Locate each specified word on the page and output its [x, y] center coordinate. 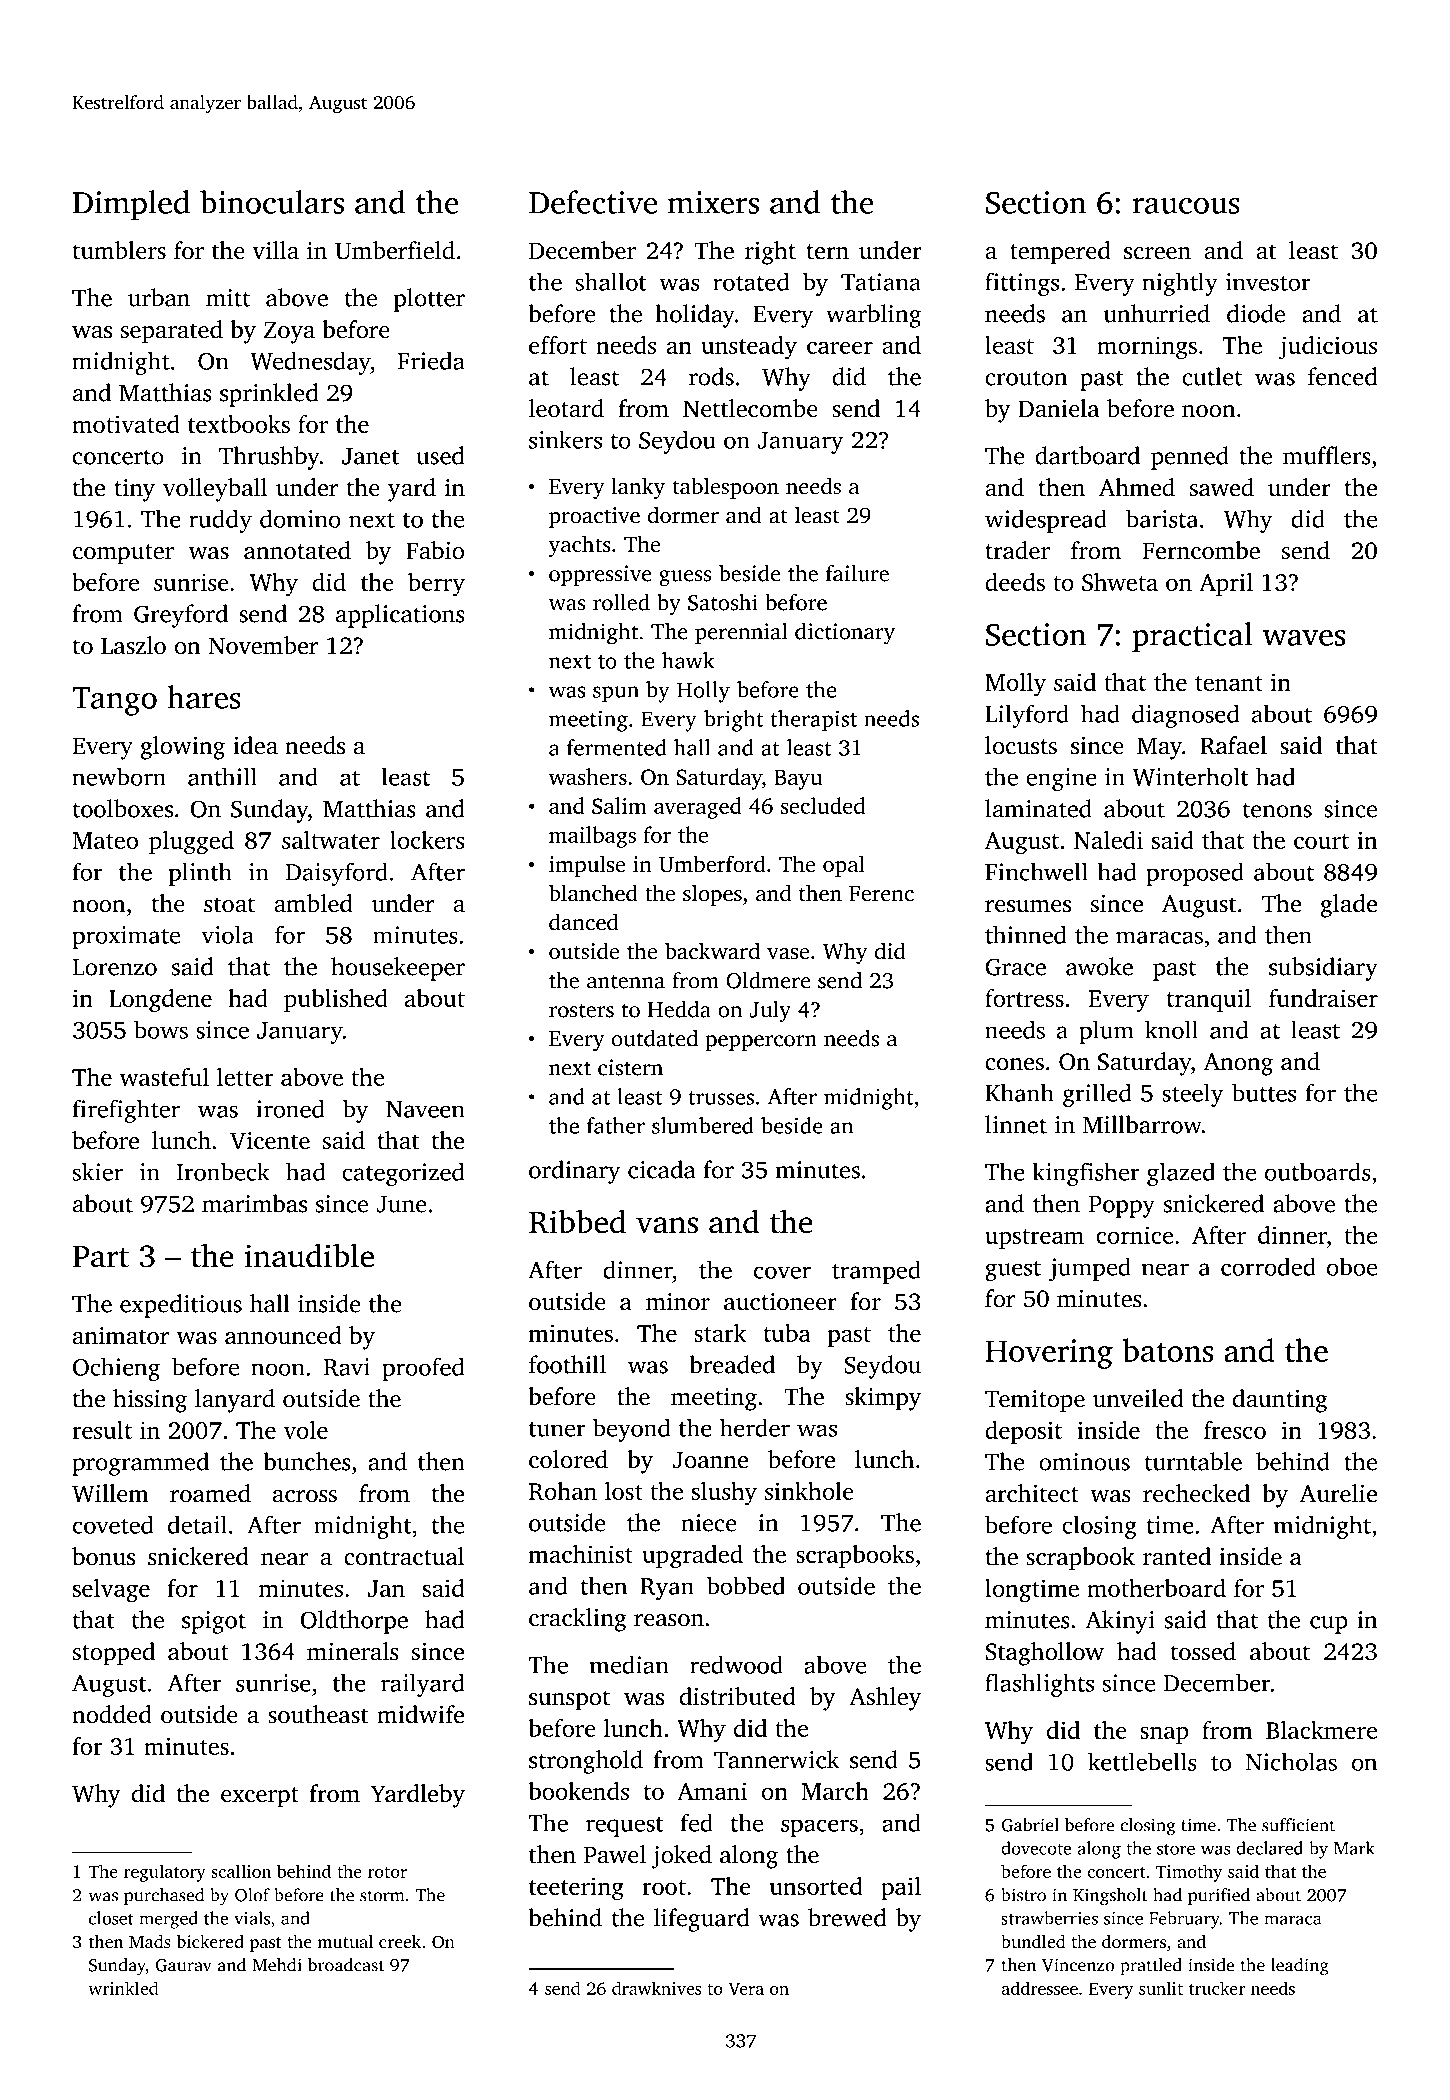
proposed [1195, 874]
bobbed [746, 1585]
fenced [1342, 376]
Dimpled [131, 205]
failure [857, 573]
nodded [112, 1714]
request [625, 1827]
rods [711, 376]
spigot [214, 1622]
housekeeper [398, 969]
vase [788, 954]
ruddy [220, 521]
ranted [1177, 1556]
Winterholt [1191, 776]
